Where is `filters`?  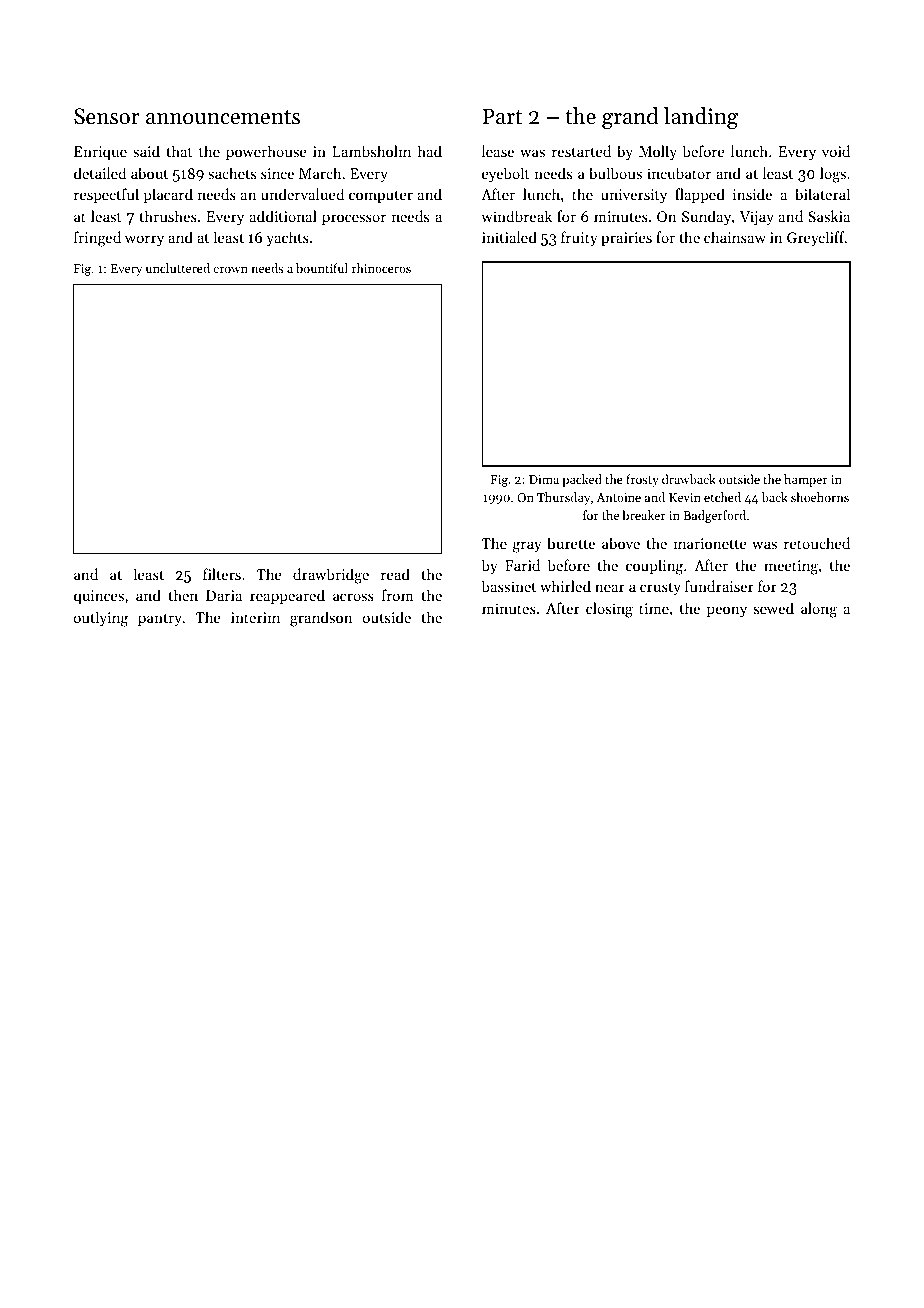
filters is located at coordinates (222, 574).
